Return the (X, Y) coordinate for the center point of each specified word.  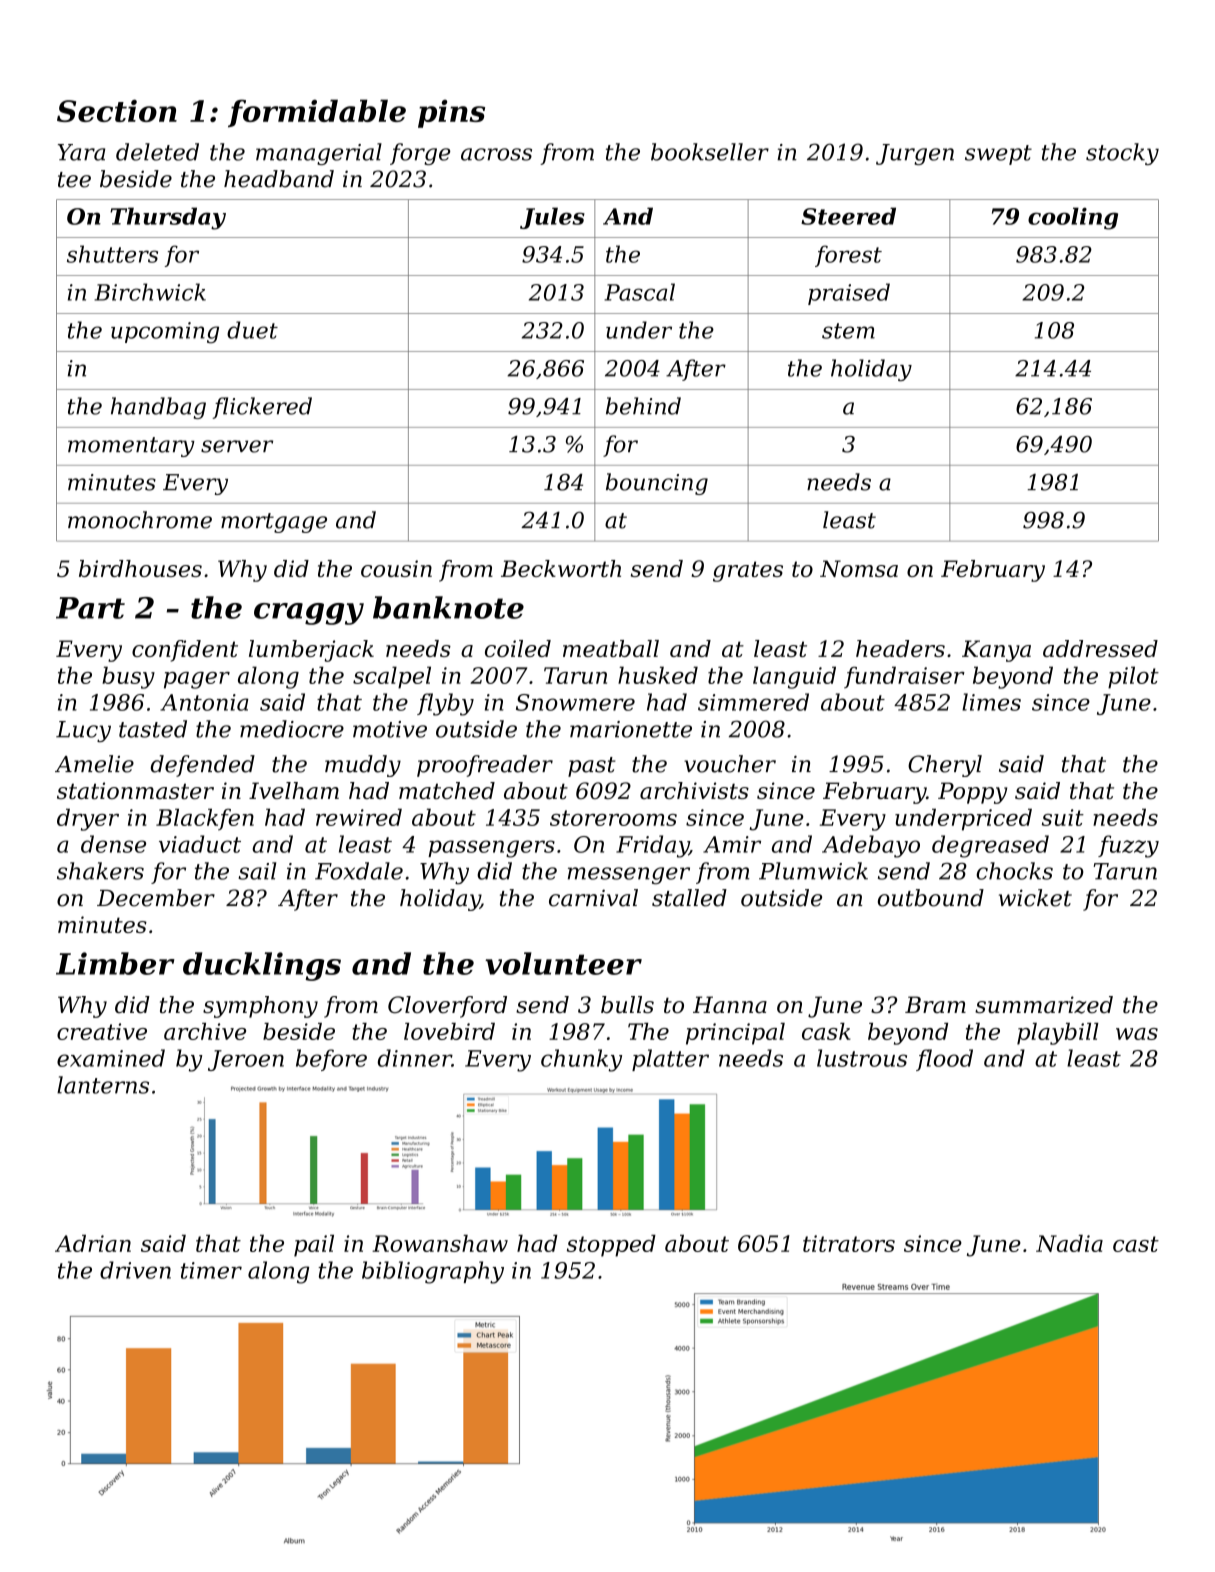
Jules (552, 218)
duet (252, 330)
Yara (81, 152)
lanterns (103, 1085)
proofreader (485, 766)
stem (848, 331)
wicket (1035, 898)
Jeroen (246, 1060)
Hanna (730, 1004)
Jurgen (915, 154)
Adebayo (871, 846)
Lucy (83, 731)
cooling (1073, 218)
